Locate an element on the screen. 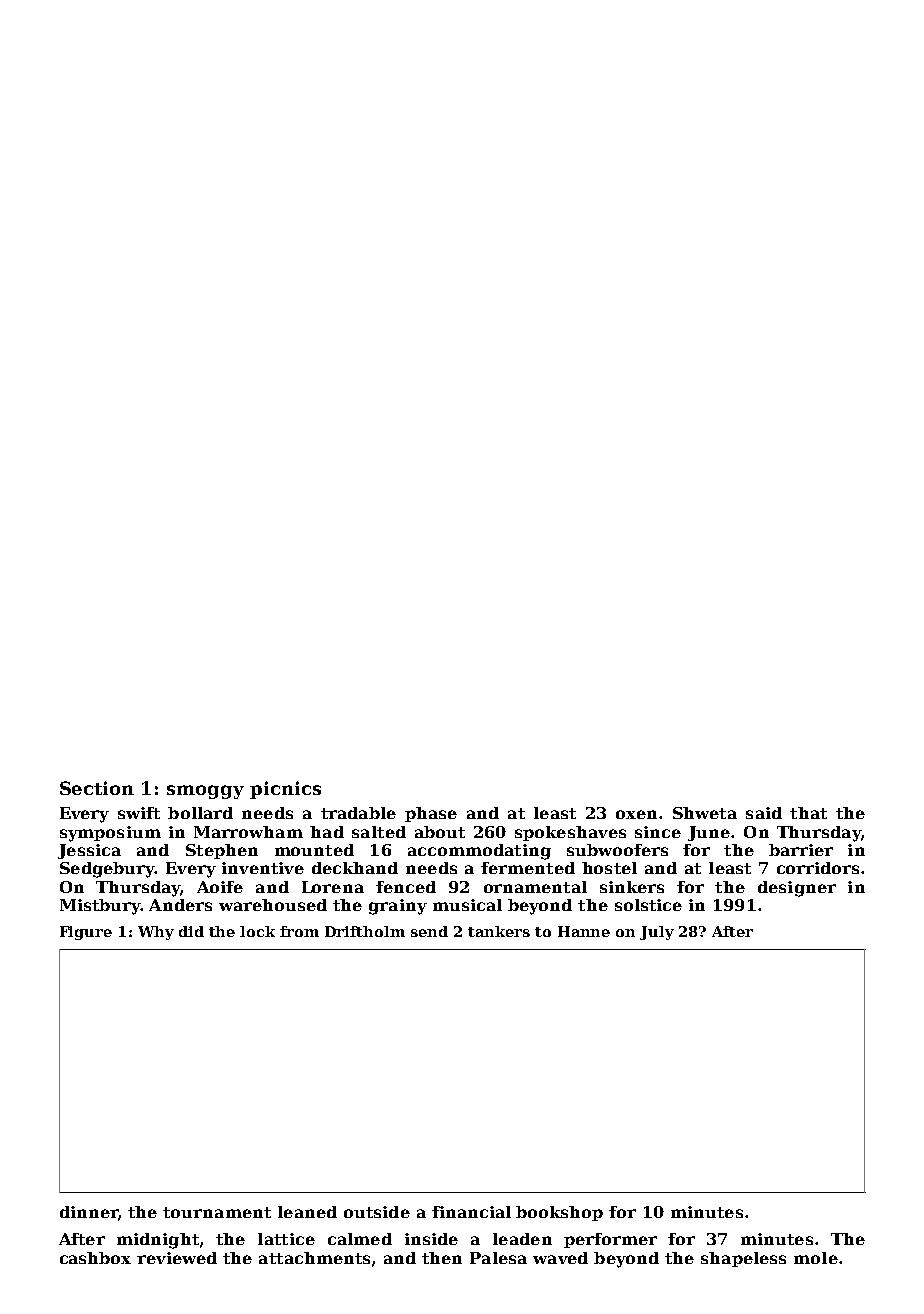 The image size is (924, 1314). Palesa is located at coordinates (498, 1258).
